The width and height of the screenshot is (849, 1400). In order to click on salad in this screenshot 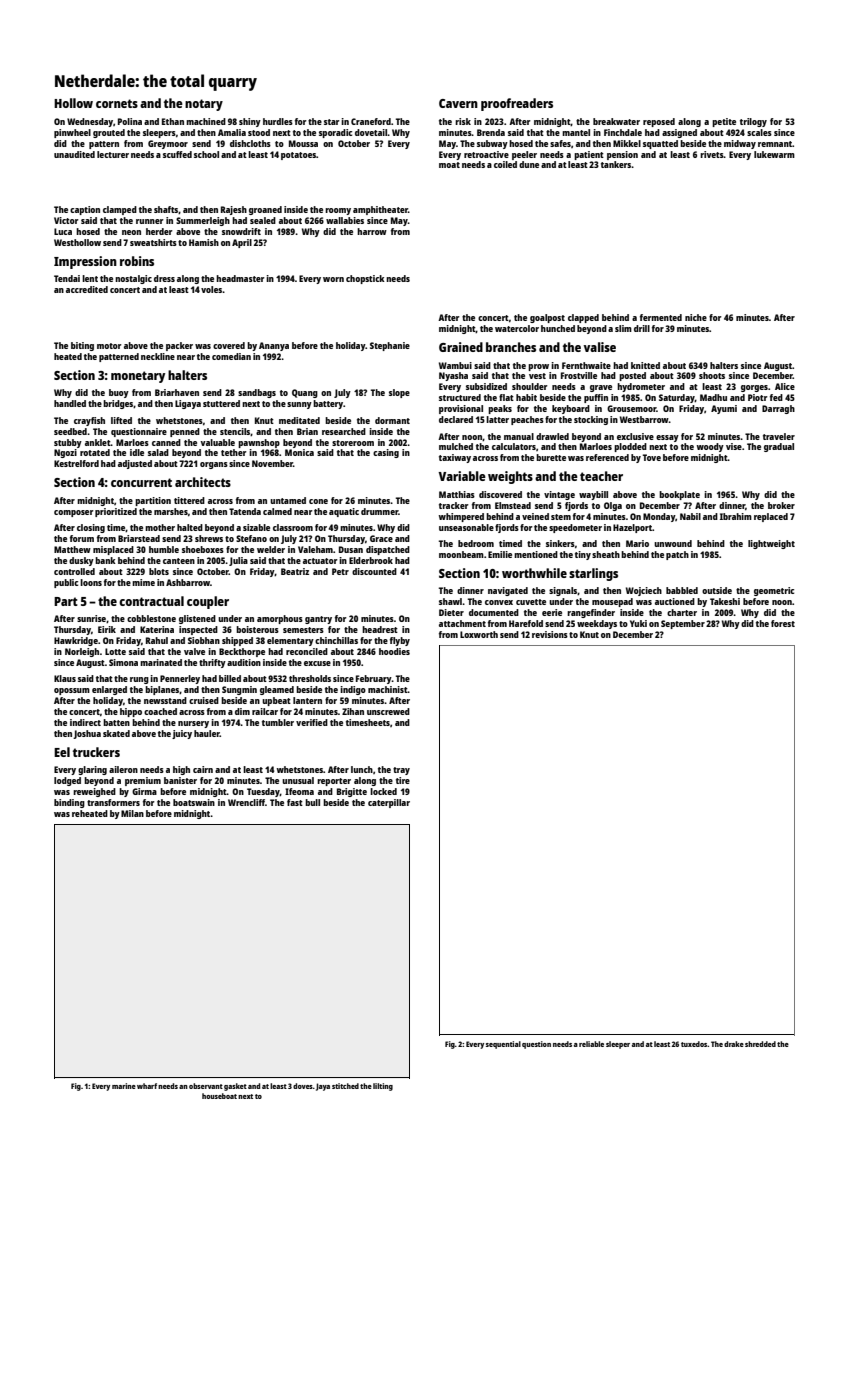, I will do `click(158, 452)`.
